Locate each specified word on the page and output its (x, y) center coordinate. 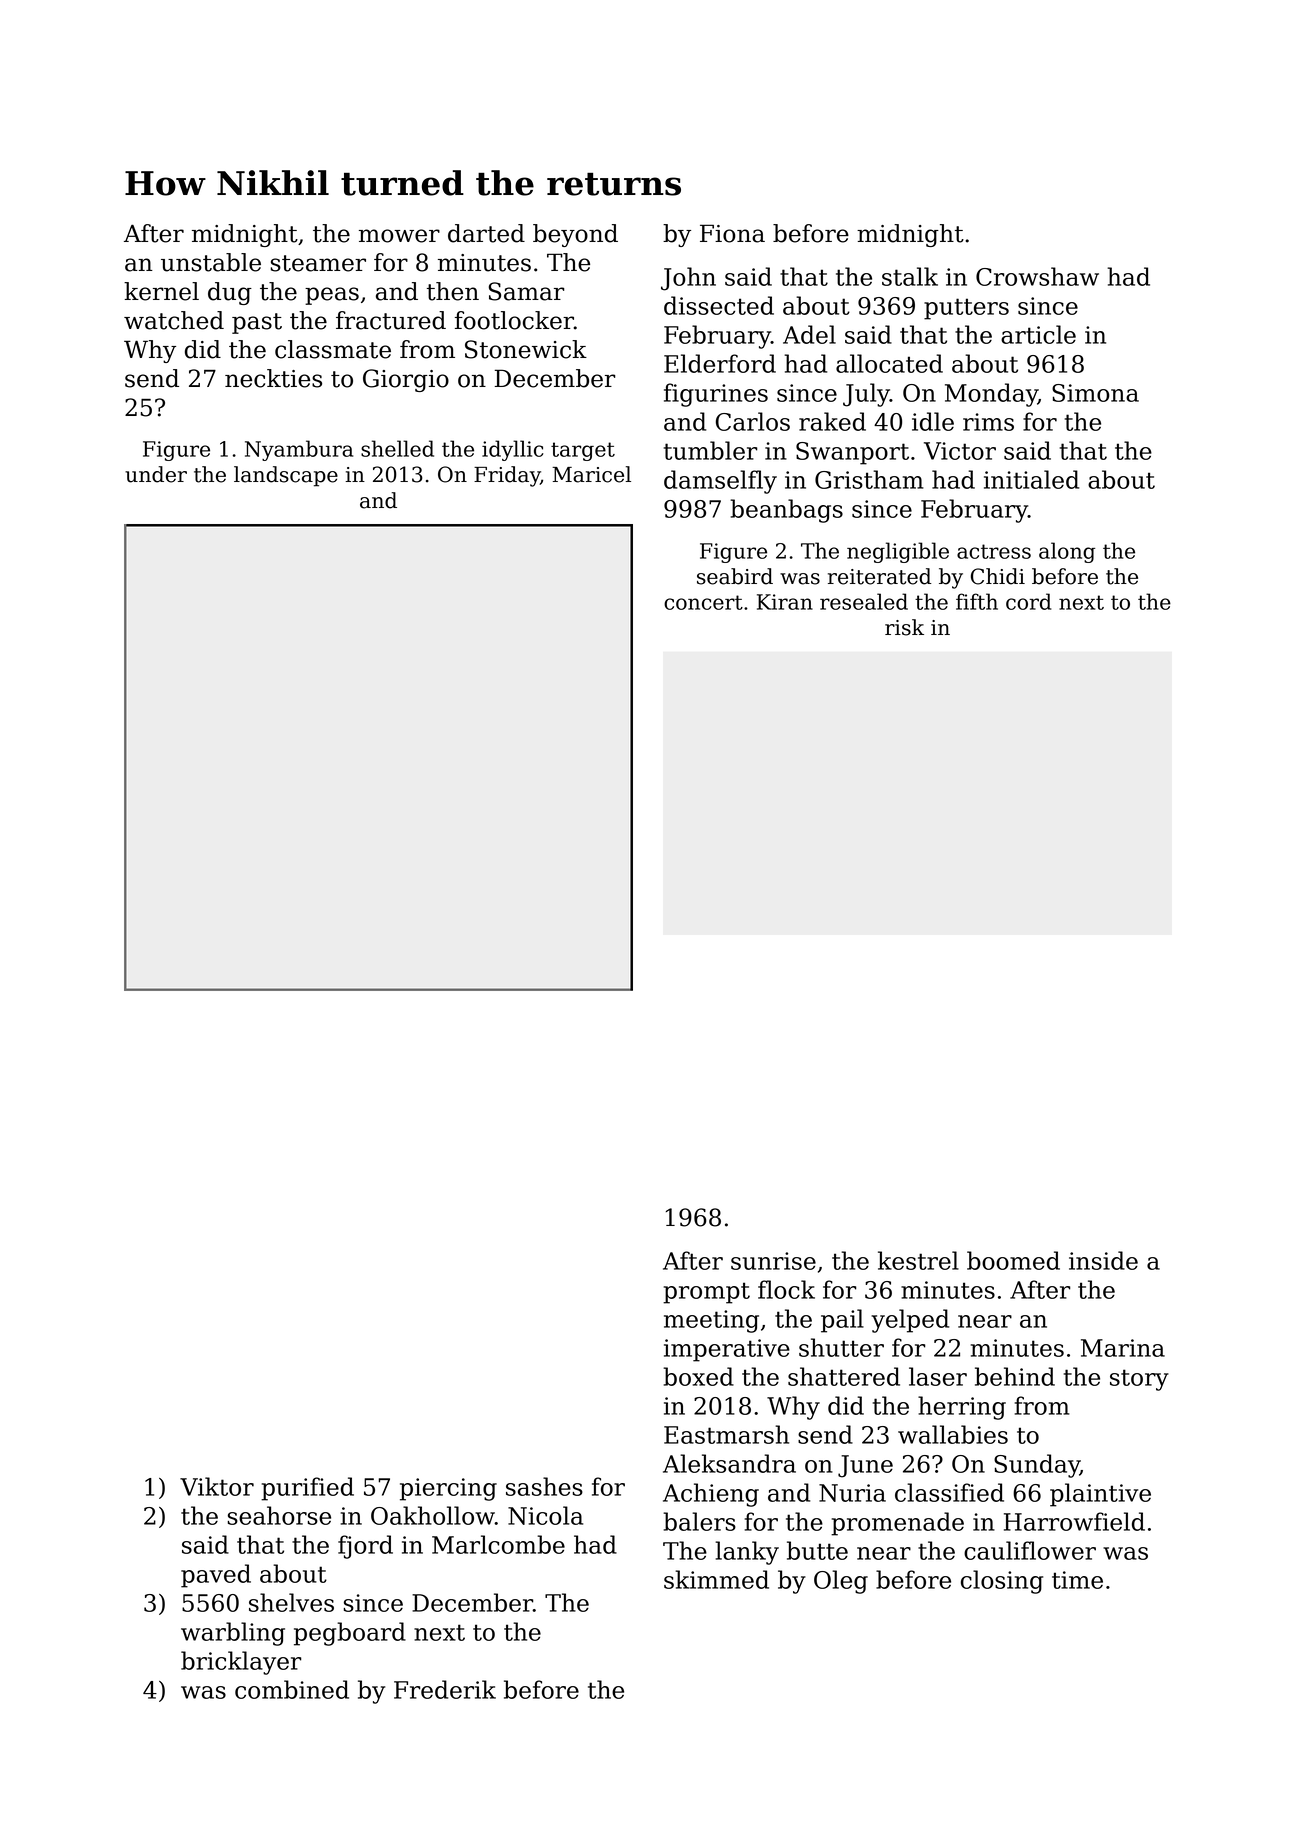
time (1077, 1580)
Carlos (753, 421)
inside (1103, 1260)
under (156, 474)
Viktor (217, 1486)
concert (703, 602)
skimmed (716, 1579)
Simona (1095, 393)
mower (399, 236)
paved (216, 1576)
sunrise (773, 1261)
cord (1028, 601)
